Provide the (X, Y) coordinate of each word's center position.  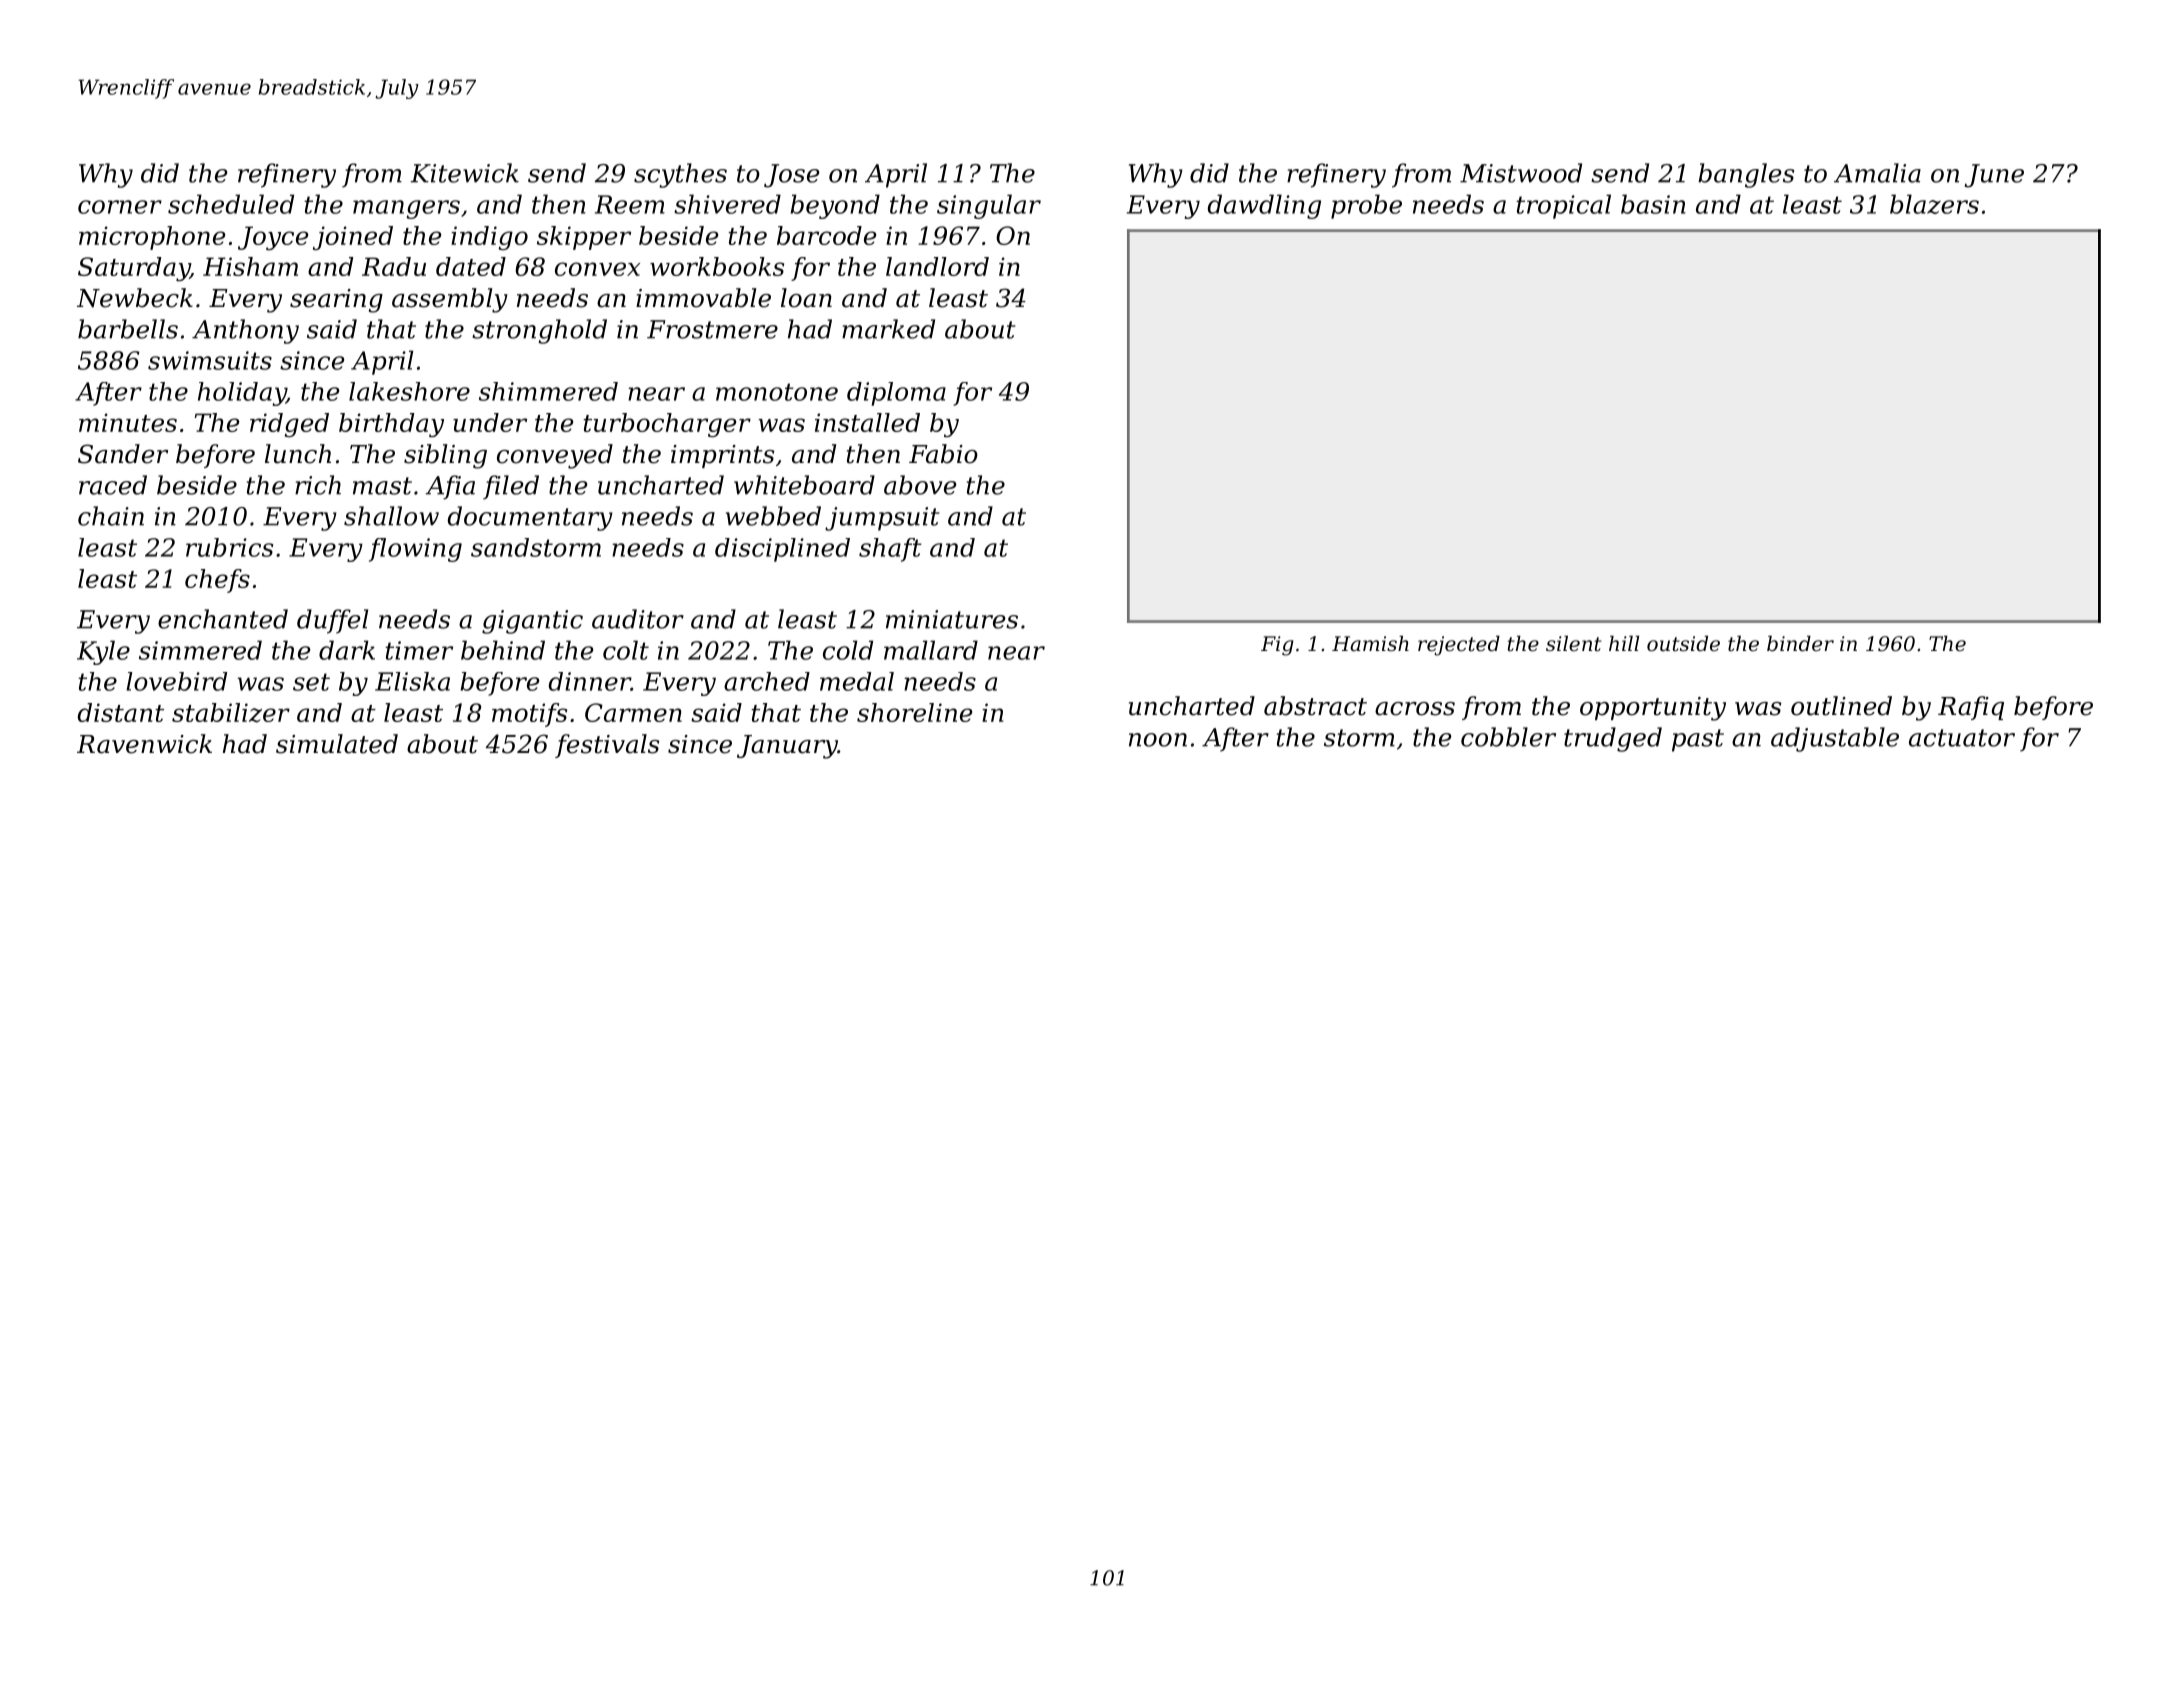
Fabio (943, 454)
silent (1574, 644)
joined (353, 238)
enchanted (223, 619)
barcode (826, 235)
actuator (1962, 738)
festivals (607, 746)
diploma (896, 394)
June (1994, 176)
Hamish (1370, 643)
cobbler (1508, 737)
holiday (242, 394)
